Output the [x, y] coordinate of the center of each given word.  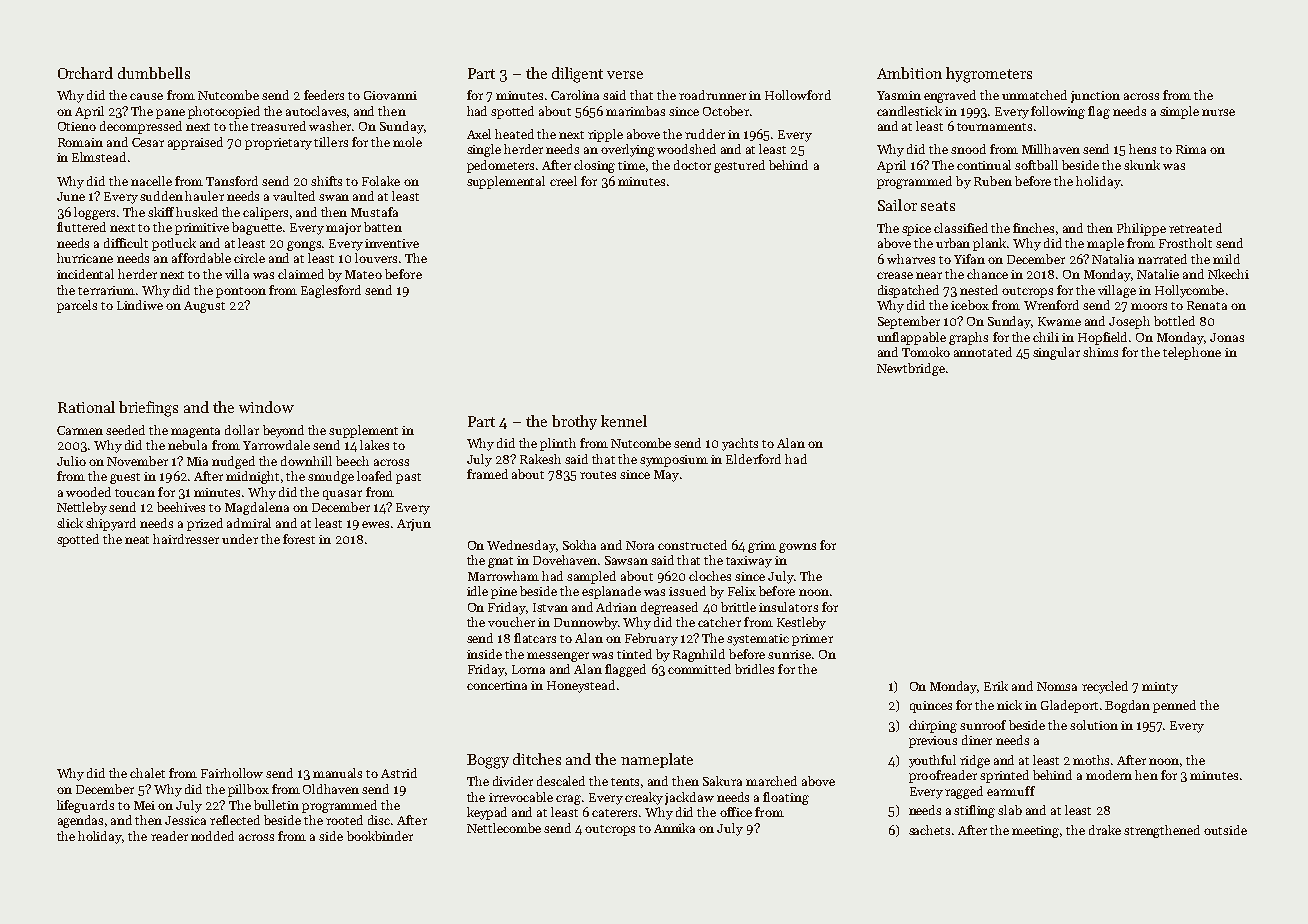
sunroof [983, 725]
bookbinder [380, 836]
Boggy [488, 761]
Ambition [909, 73]
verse [625, 75]
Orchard [85, 73]
